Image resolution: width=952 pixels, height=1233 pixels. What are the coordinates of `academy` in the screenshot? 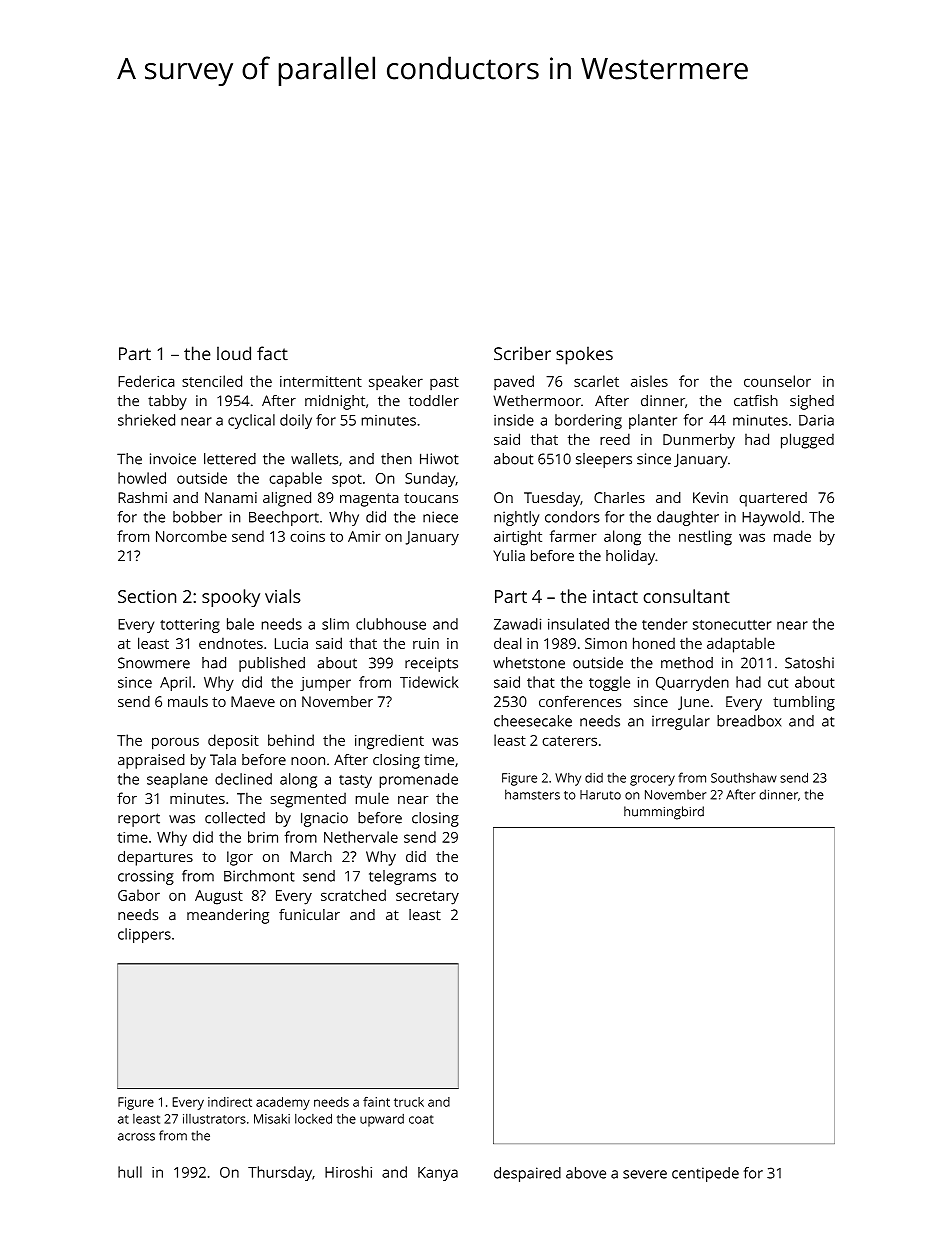 It's located at (283, 1103).
